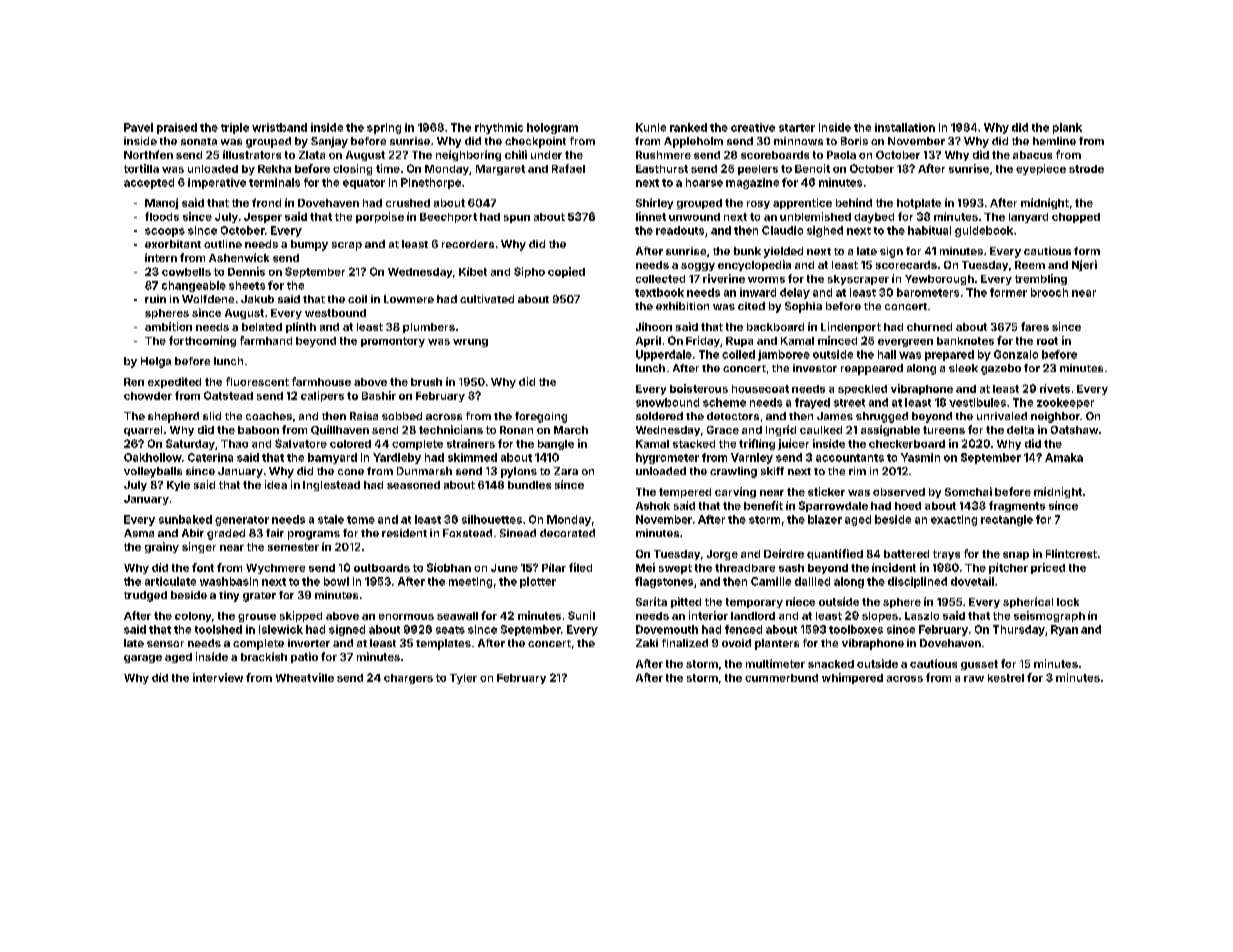 This screenshot has width=1233, height=952. What do you see at coordinates (393, 342) in the screenshot?
I see `promontory` at bounding box center [393, 342].
